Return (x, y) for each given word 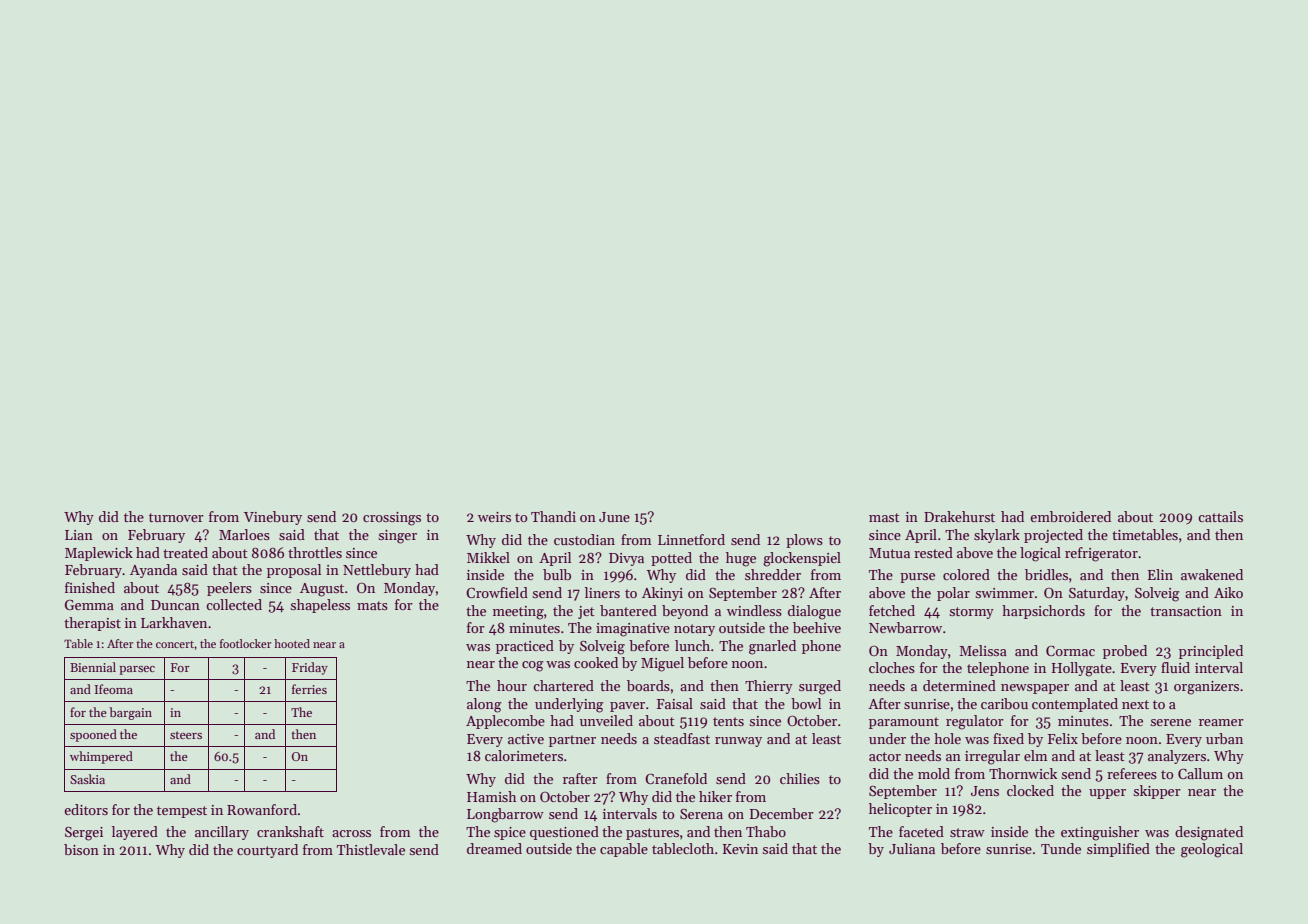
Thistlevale (371, 849)
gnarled (772, 647)
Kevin (740, 849)
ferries (309, 689)
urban (1224, 738)
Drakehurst (959, 516)
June (614, 517)
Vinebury (273, 518)
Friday (310, 668)
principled (1211, 652)
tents (728, 721)
